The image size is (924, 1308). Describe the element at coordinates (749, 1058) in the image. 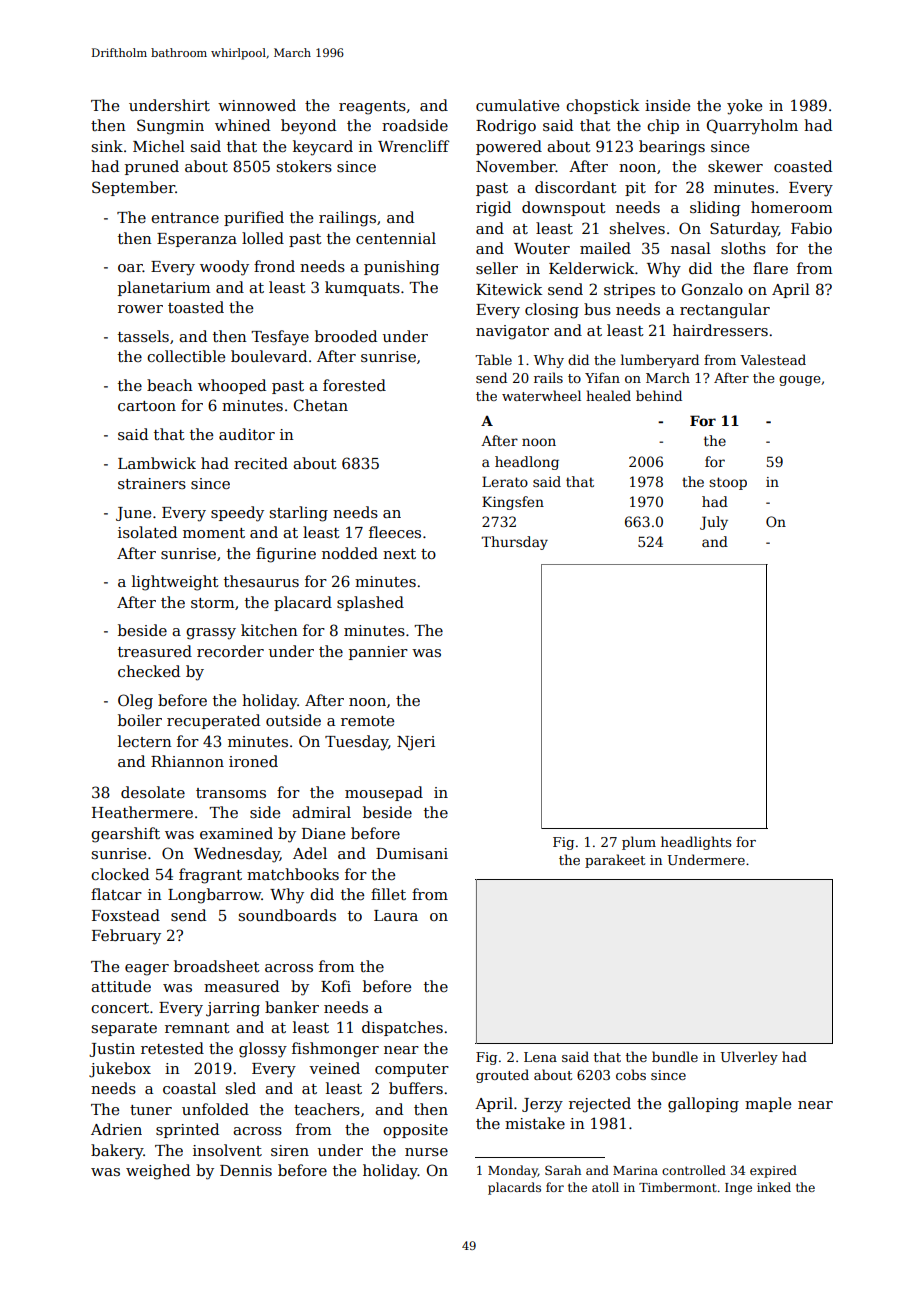

I see `Ulverley` at that location.
